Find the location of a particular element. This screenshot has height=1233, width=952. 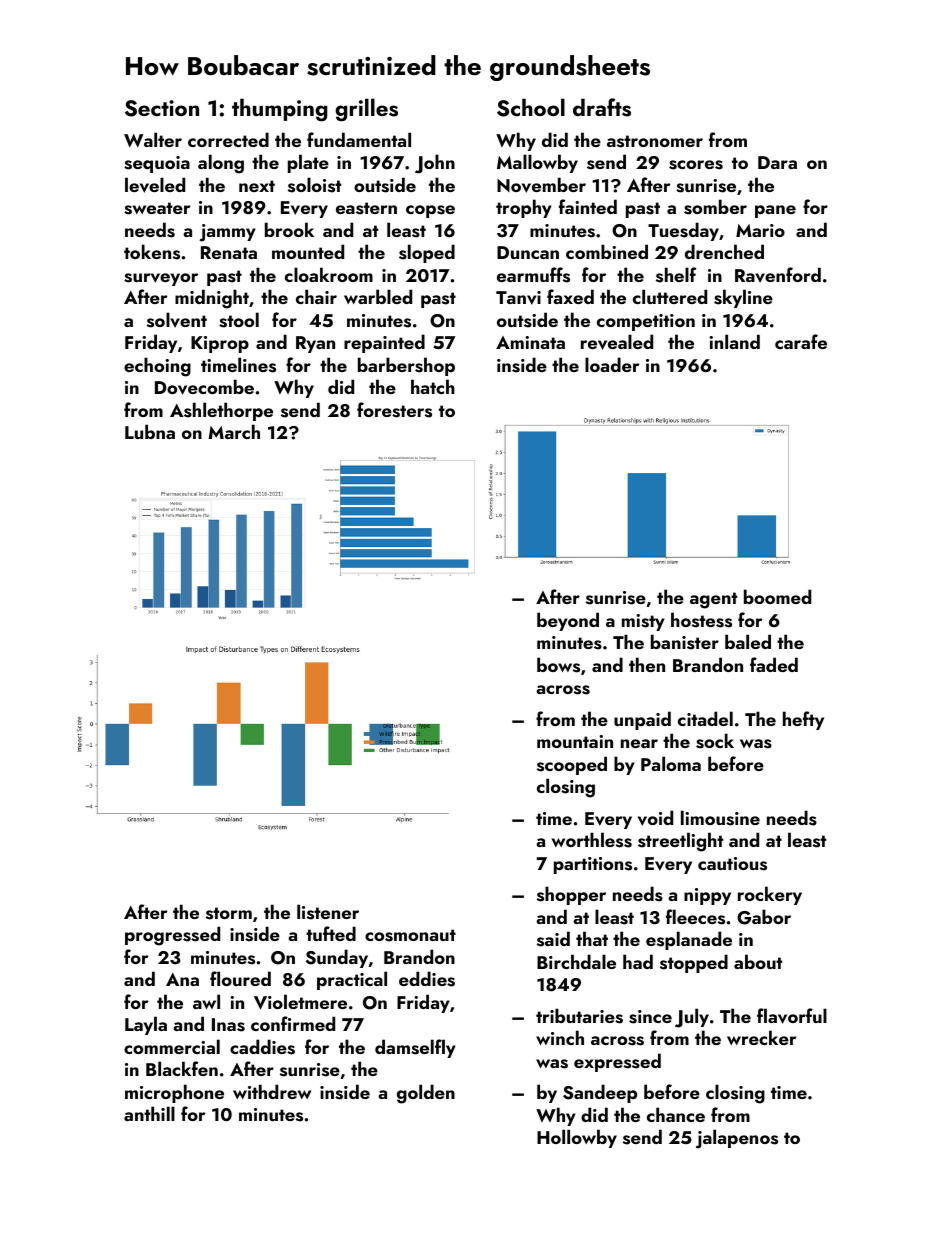

Ravenford is located at coordinates (778, 275).
